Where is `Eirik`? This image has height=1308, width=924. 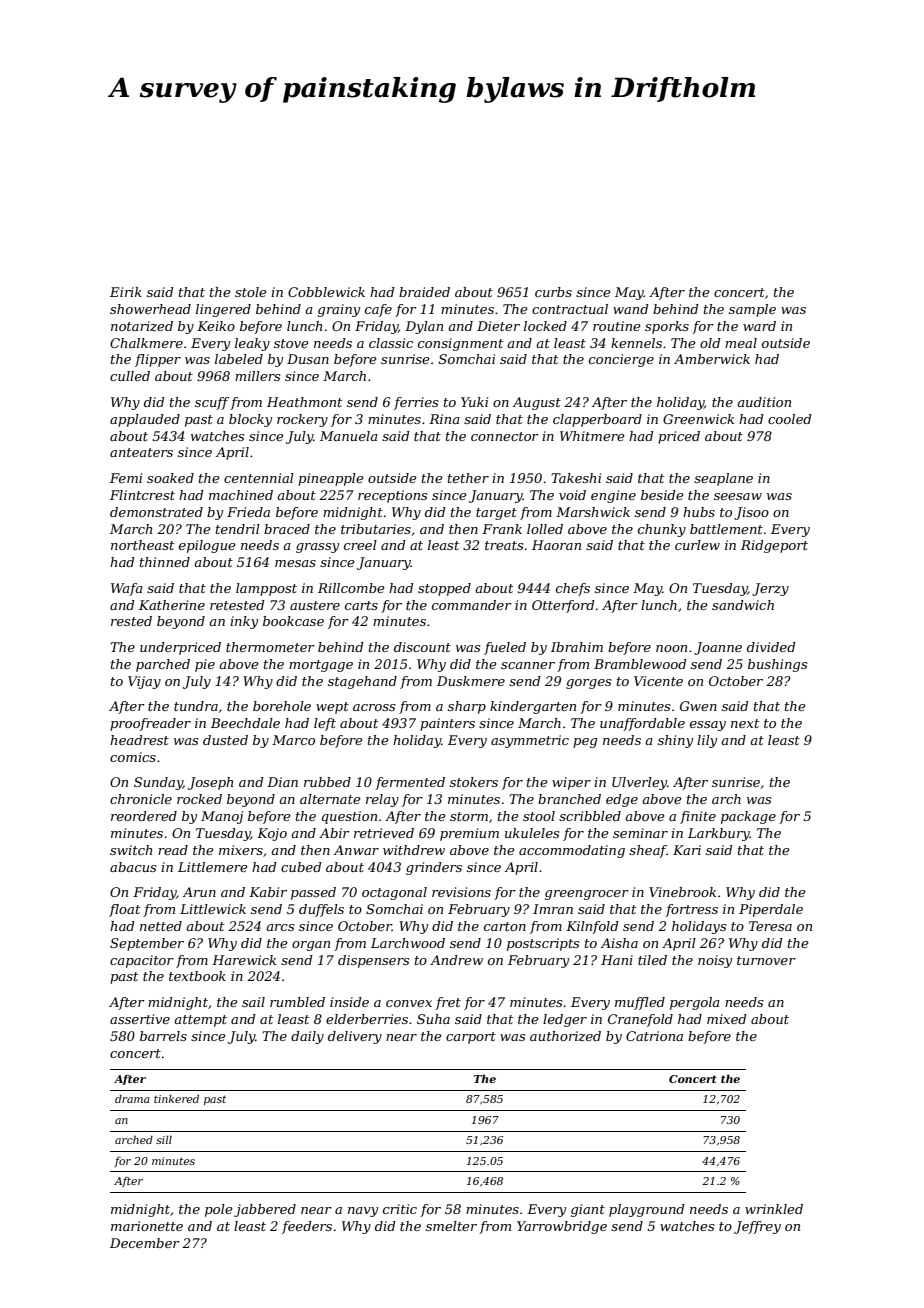 Eirik is located at coordinates (126, 292).
